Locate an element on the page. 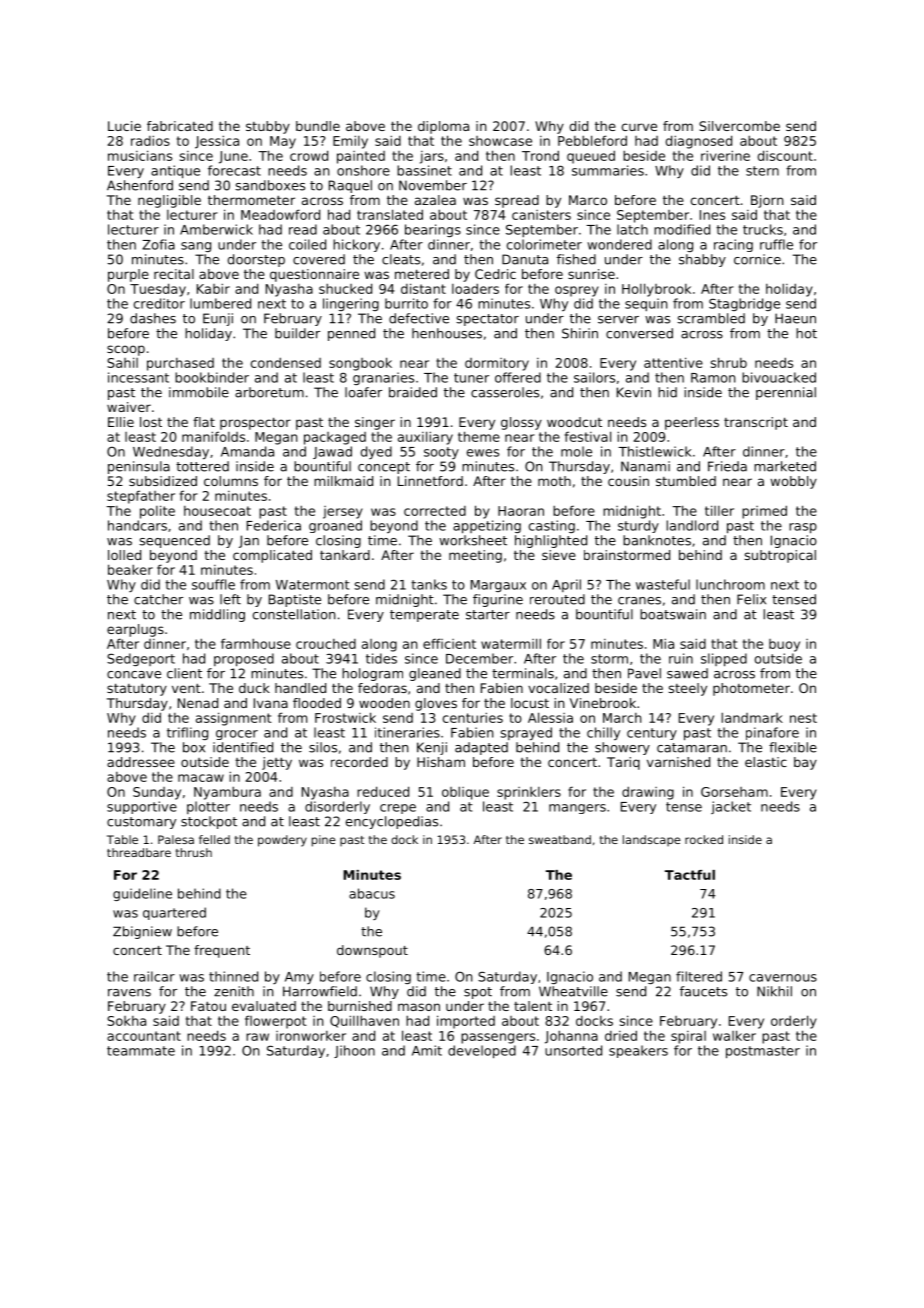 The width and height of the page is (924, 1308). waiver is located at coordinates (129, 407).
